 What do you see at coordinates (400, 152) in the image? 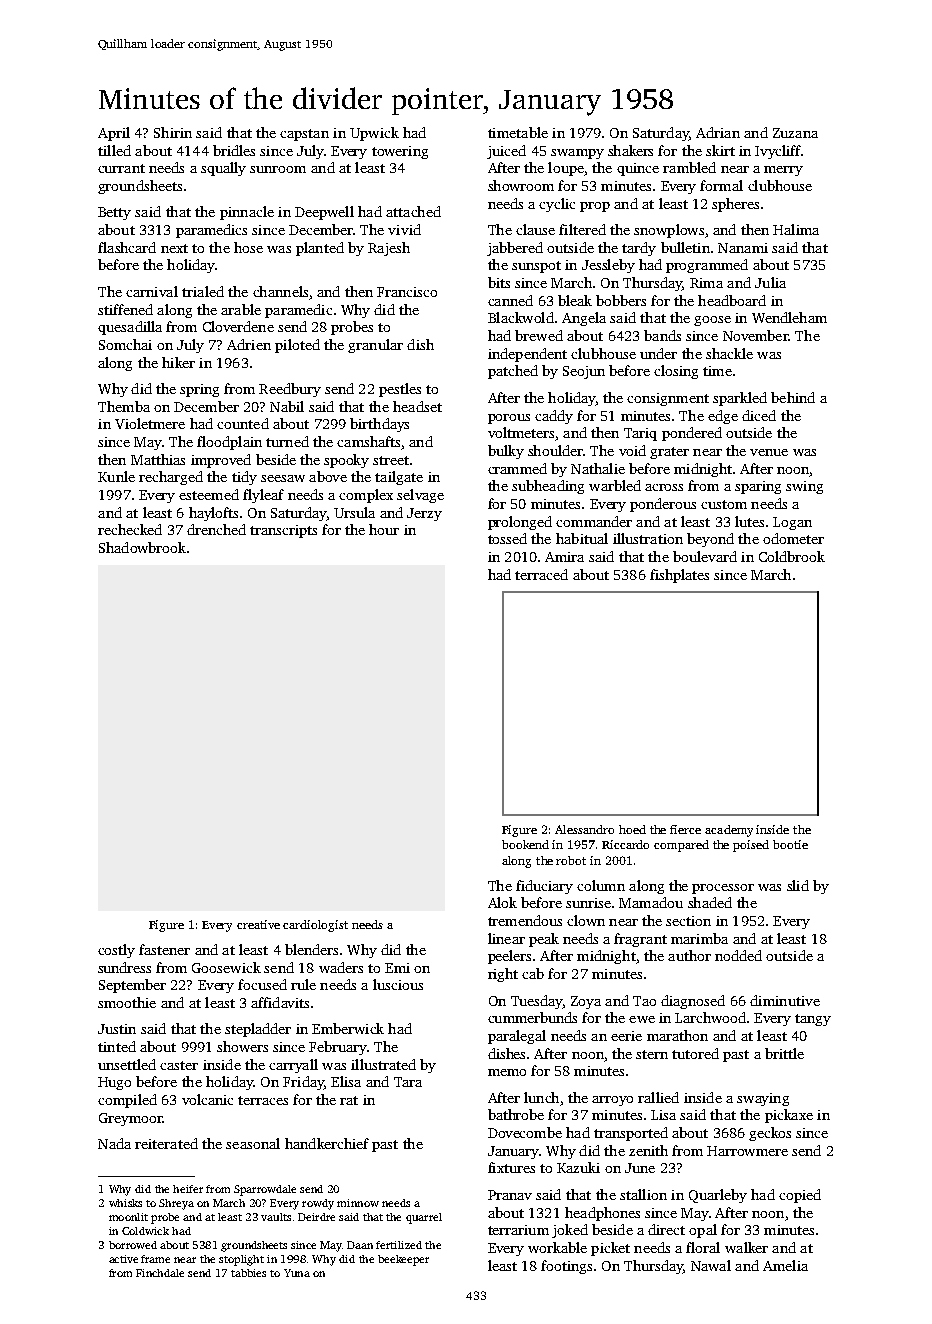
I see `towering` at bounding box center [400, 152].
